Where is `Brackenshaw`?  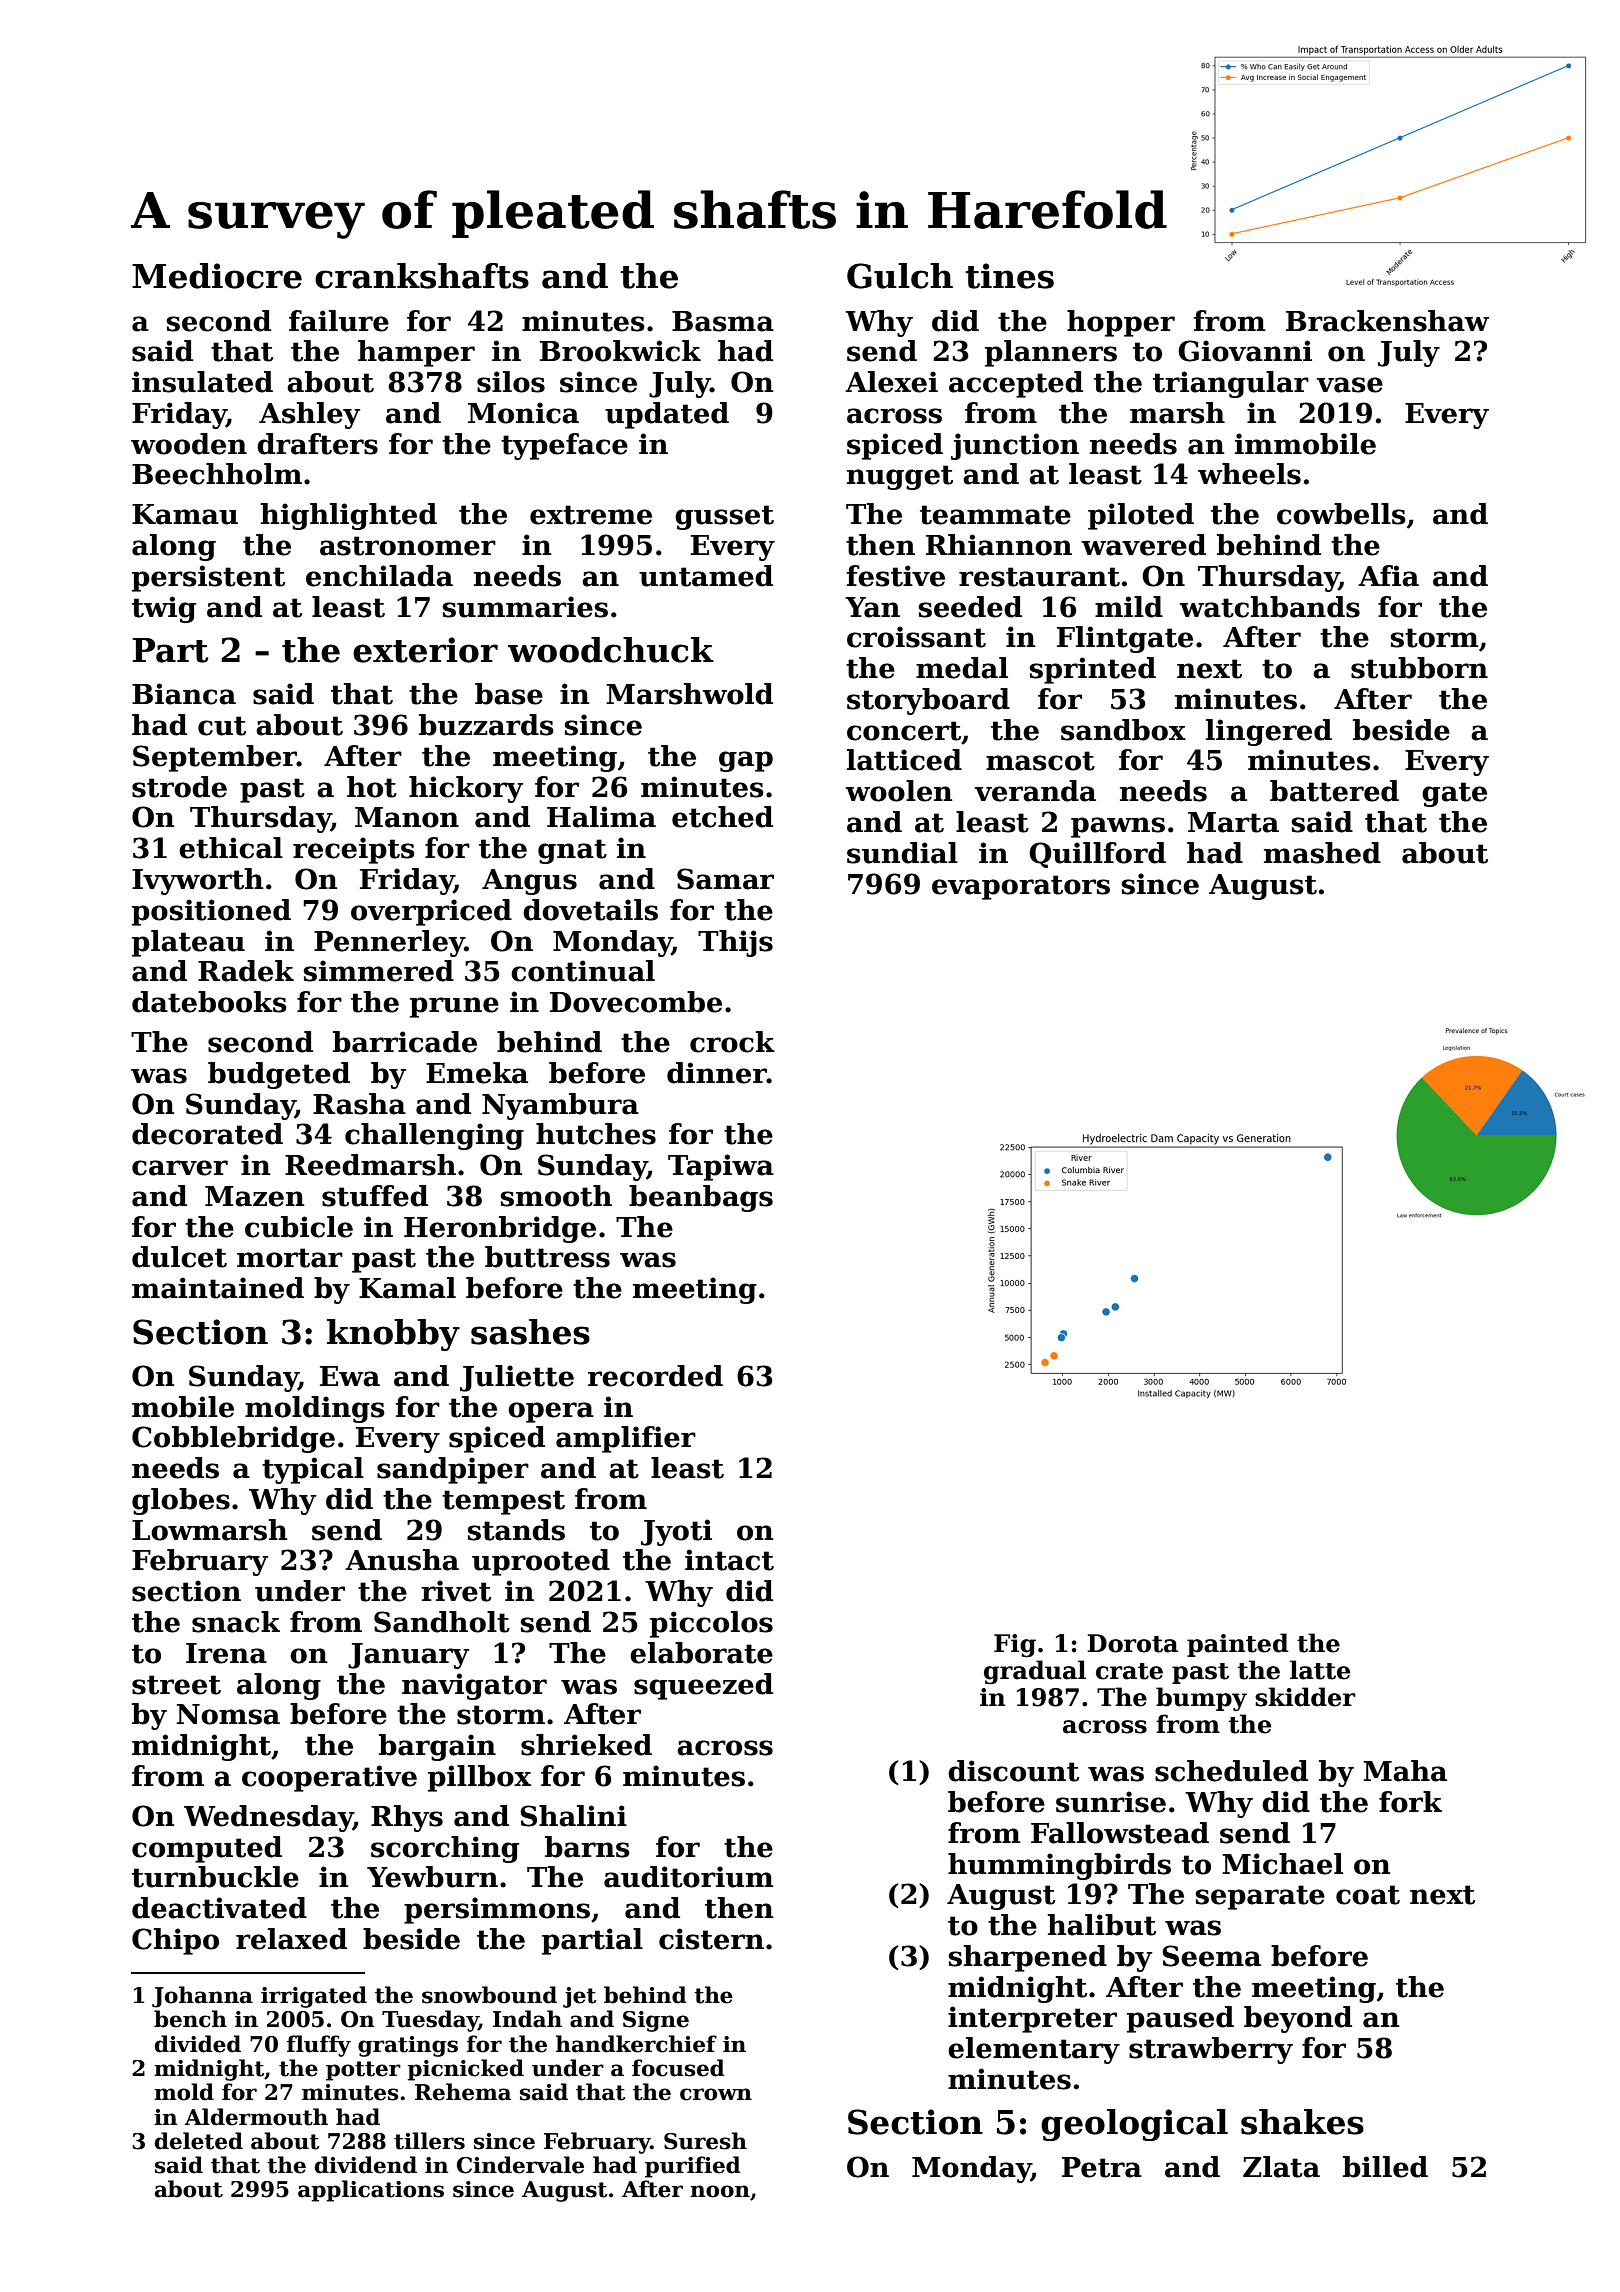 Brackenshaw is located at coordinates (1387, 321).
